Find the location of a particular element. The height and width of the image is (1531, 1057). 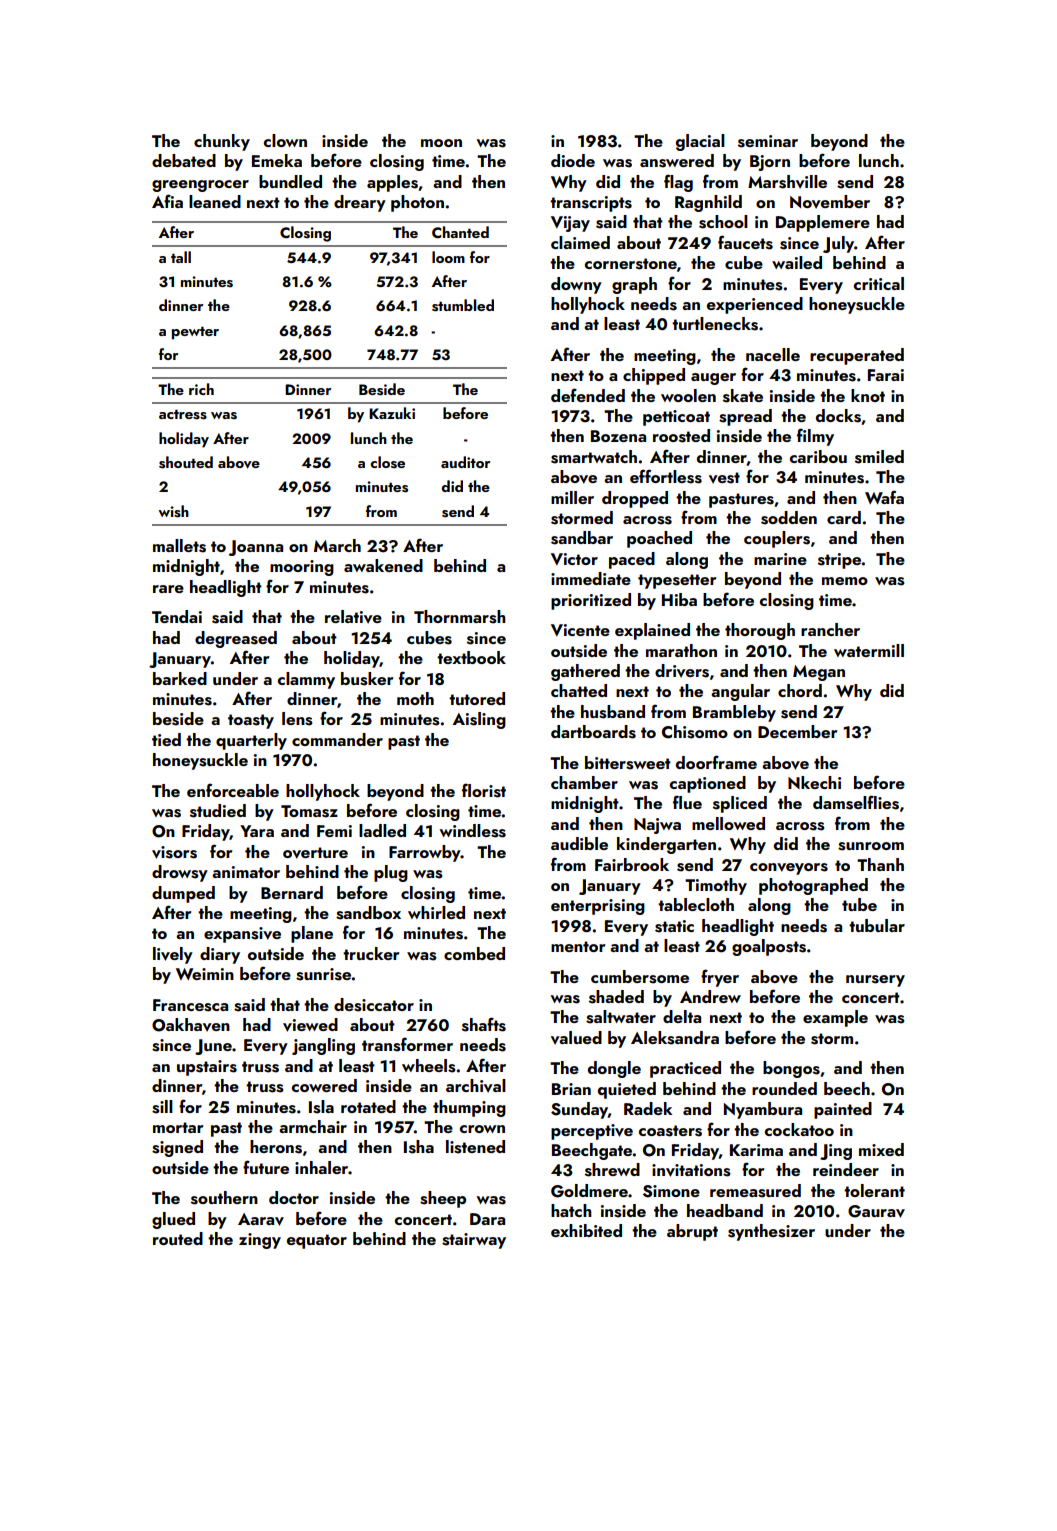

audible is located at coordinates (579, 843).
